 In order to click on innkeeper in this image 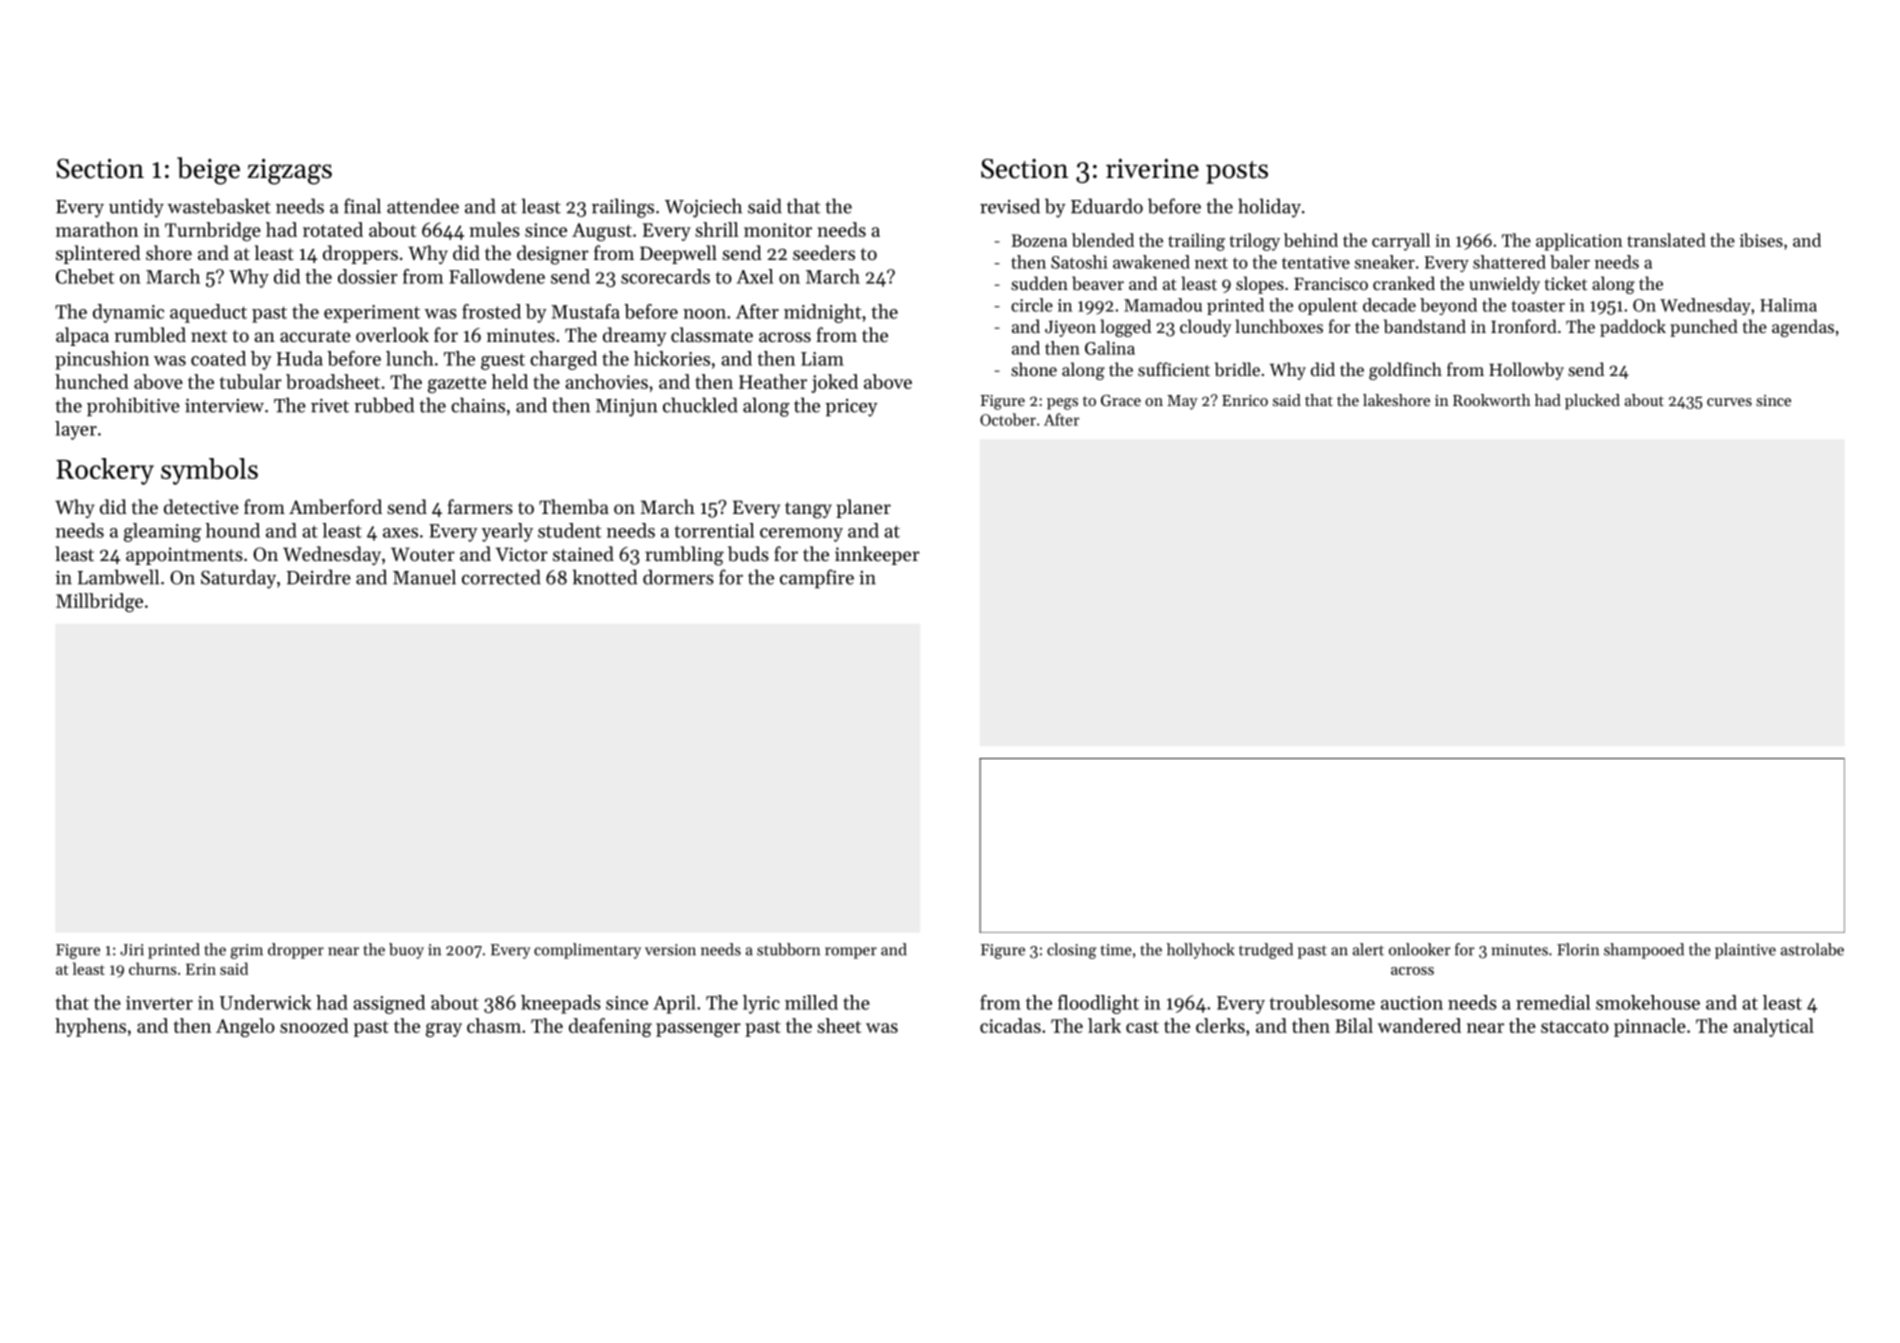, I will do `click(877, 555)`.
